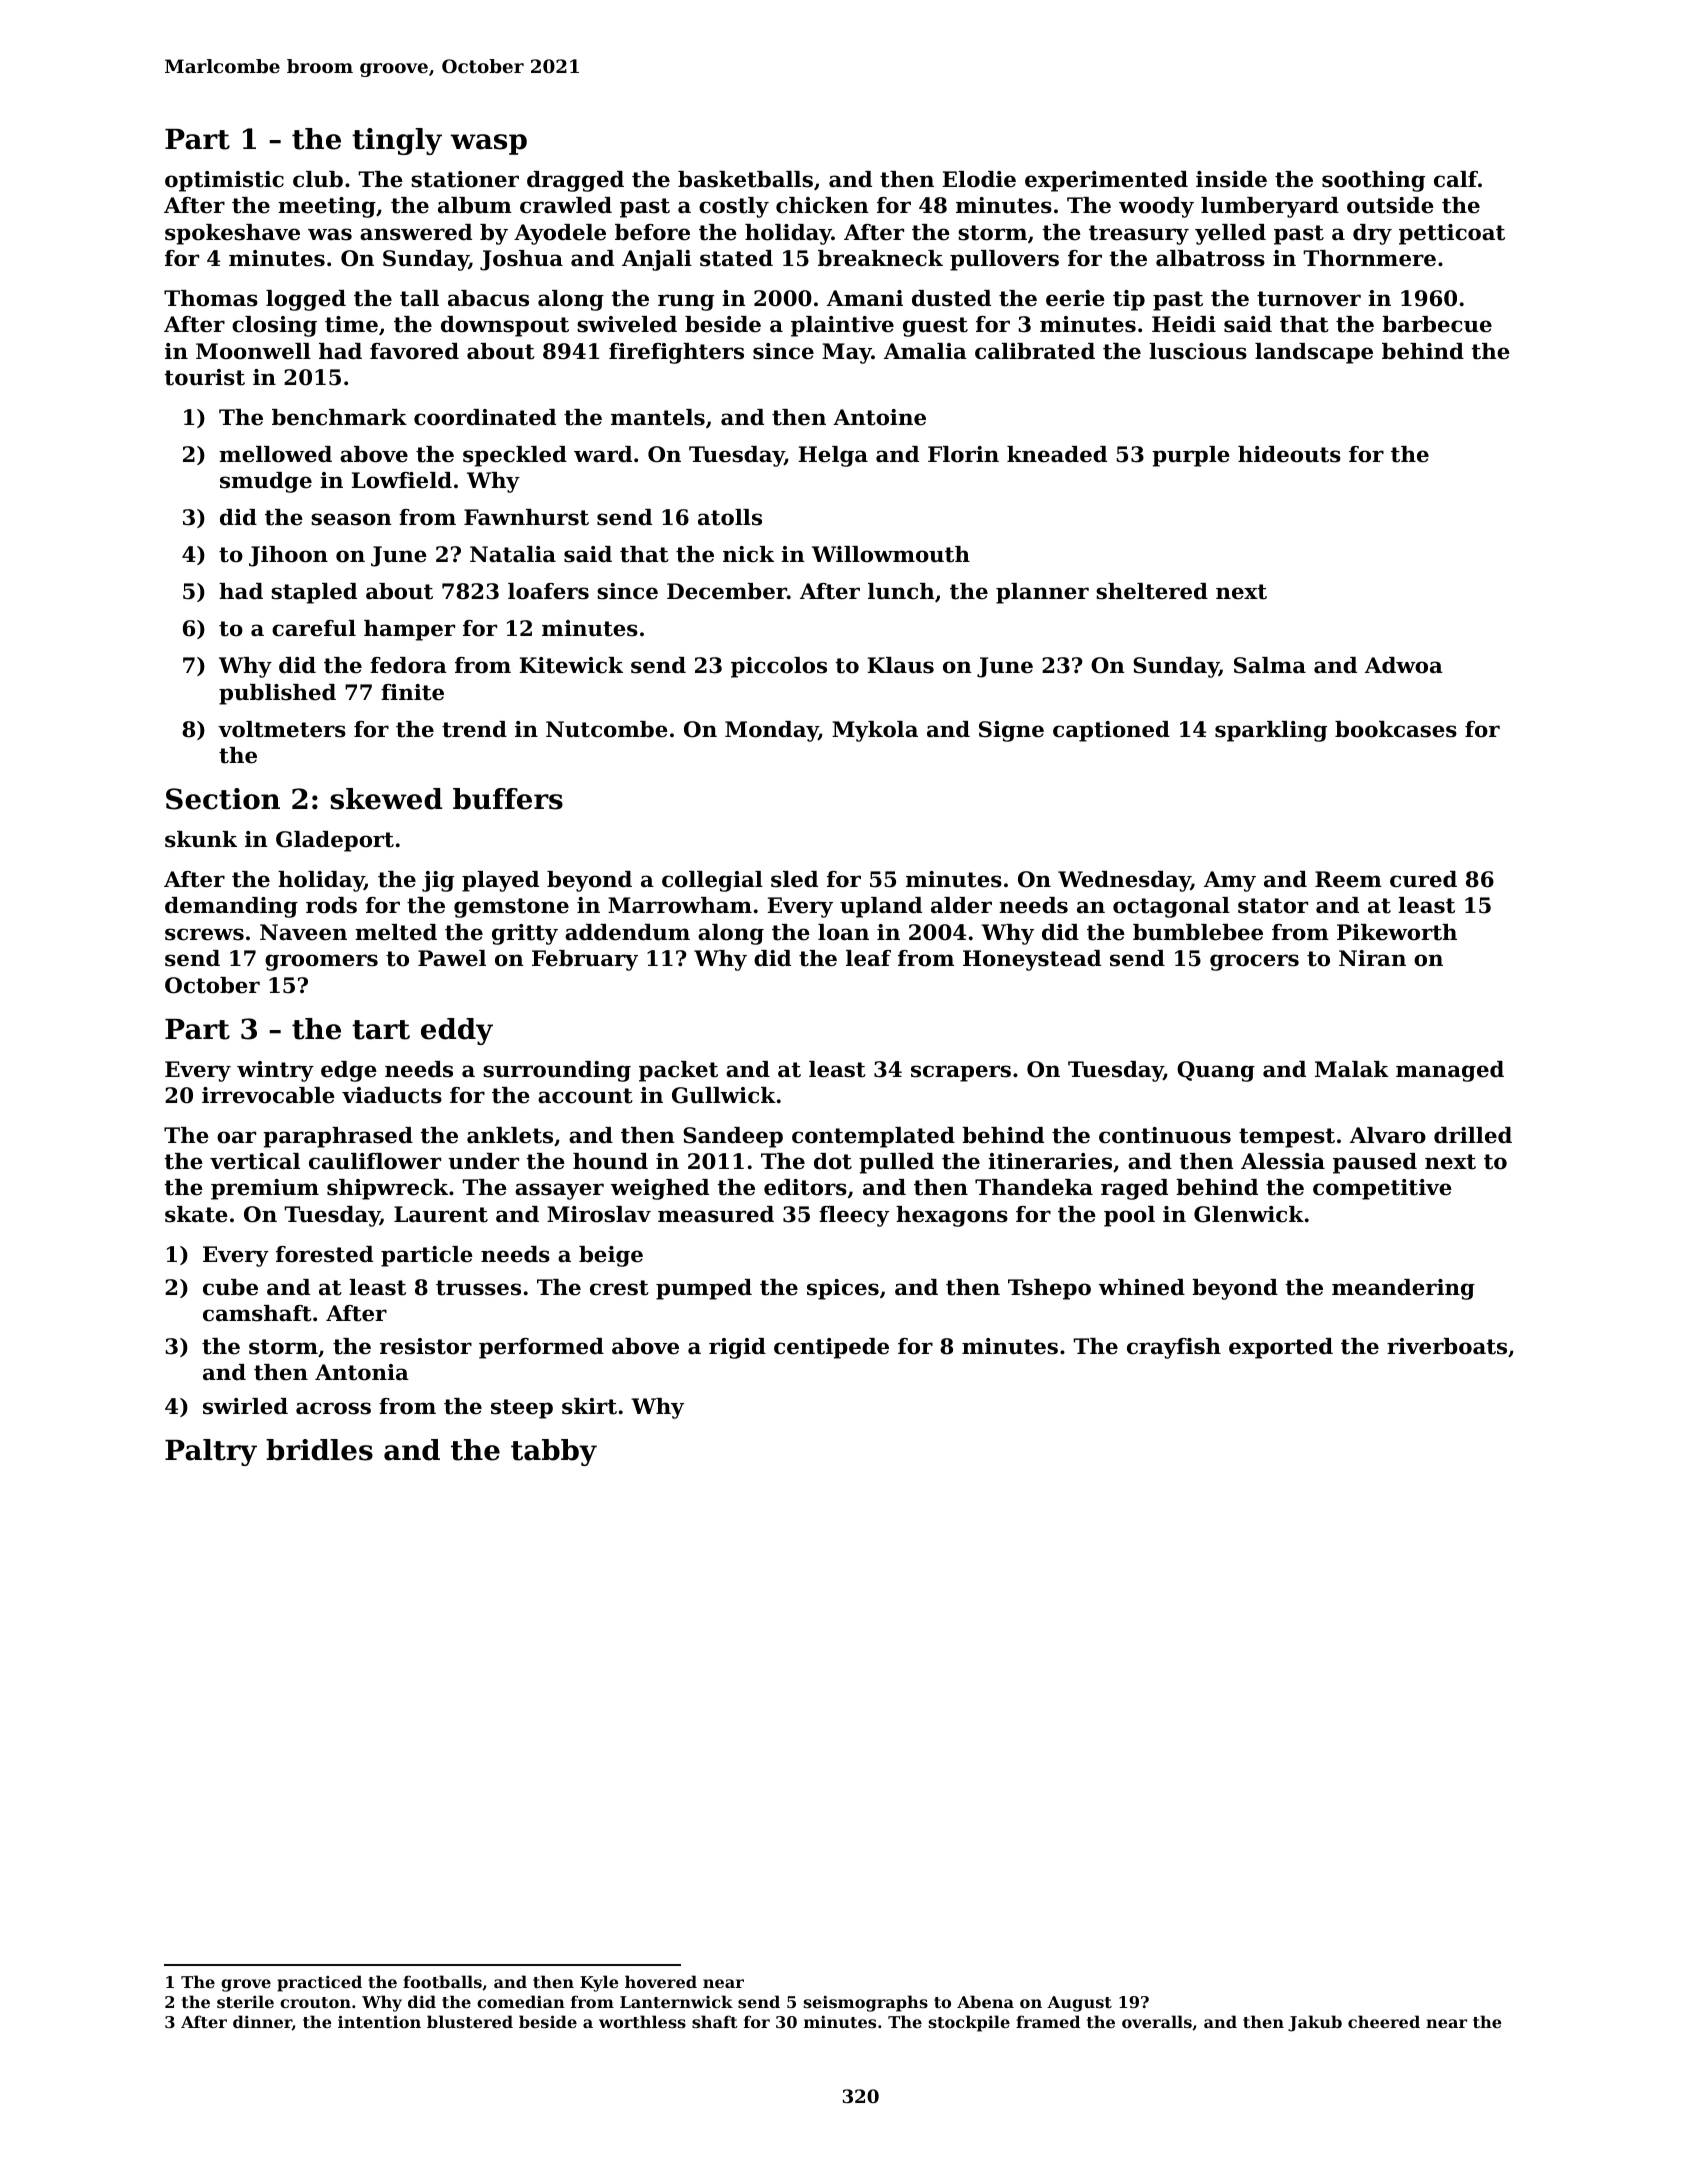 The image size is (1683, 2178). Describe the element at coordinates (1447, 1346) in the screenshot. I see `riverboats` at that location.
